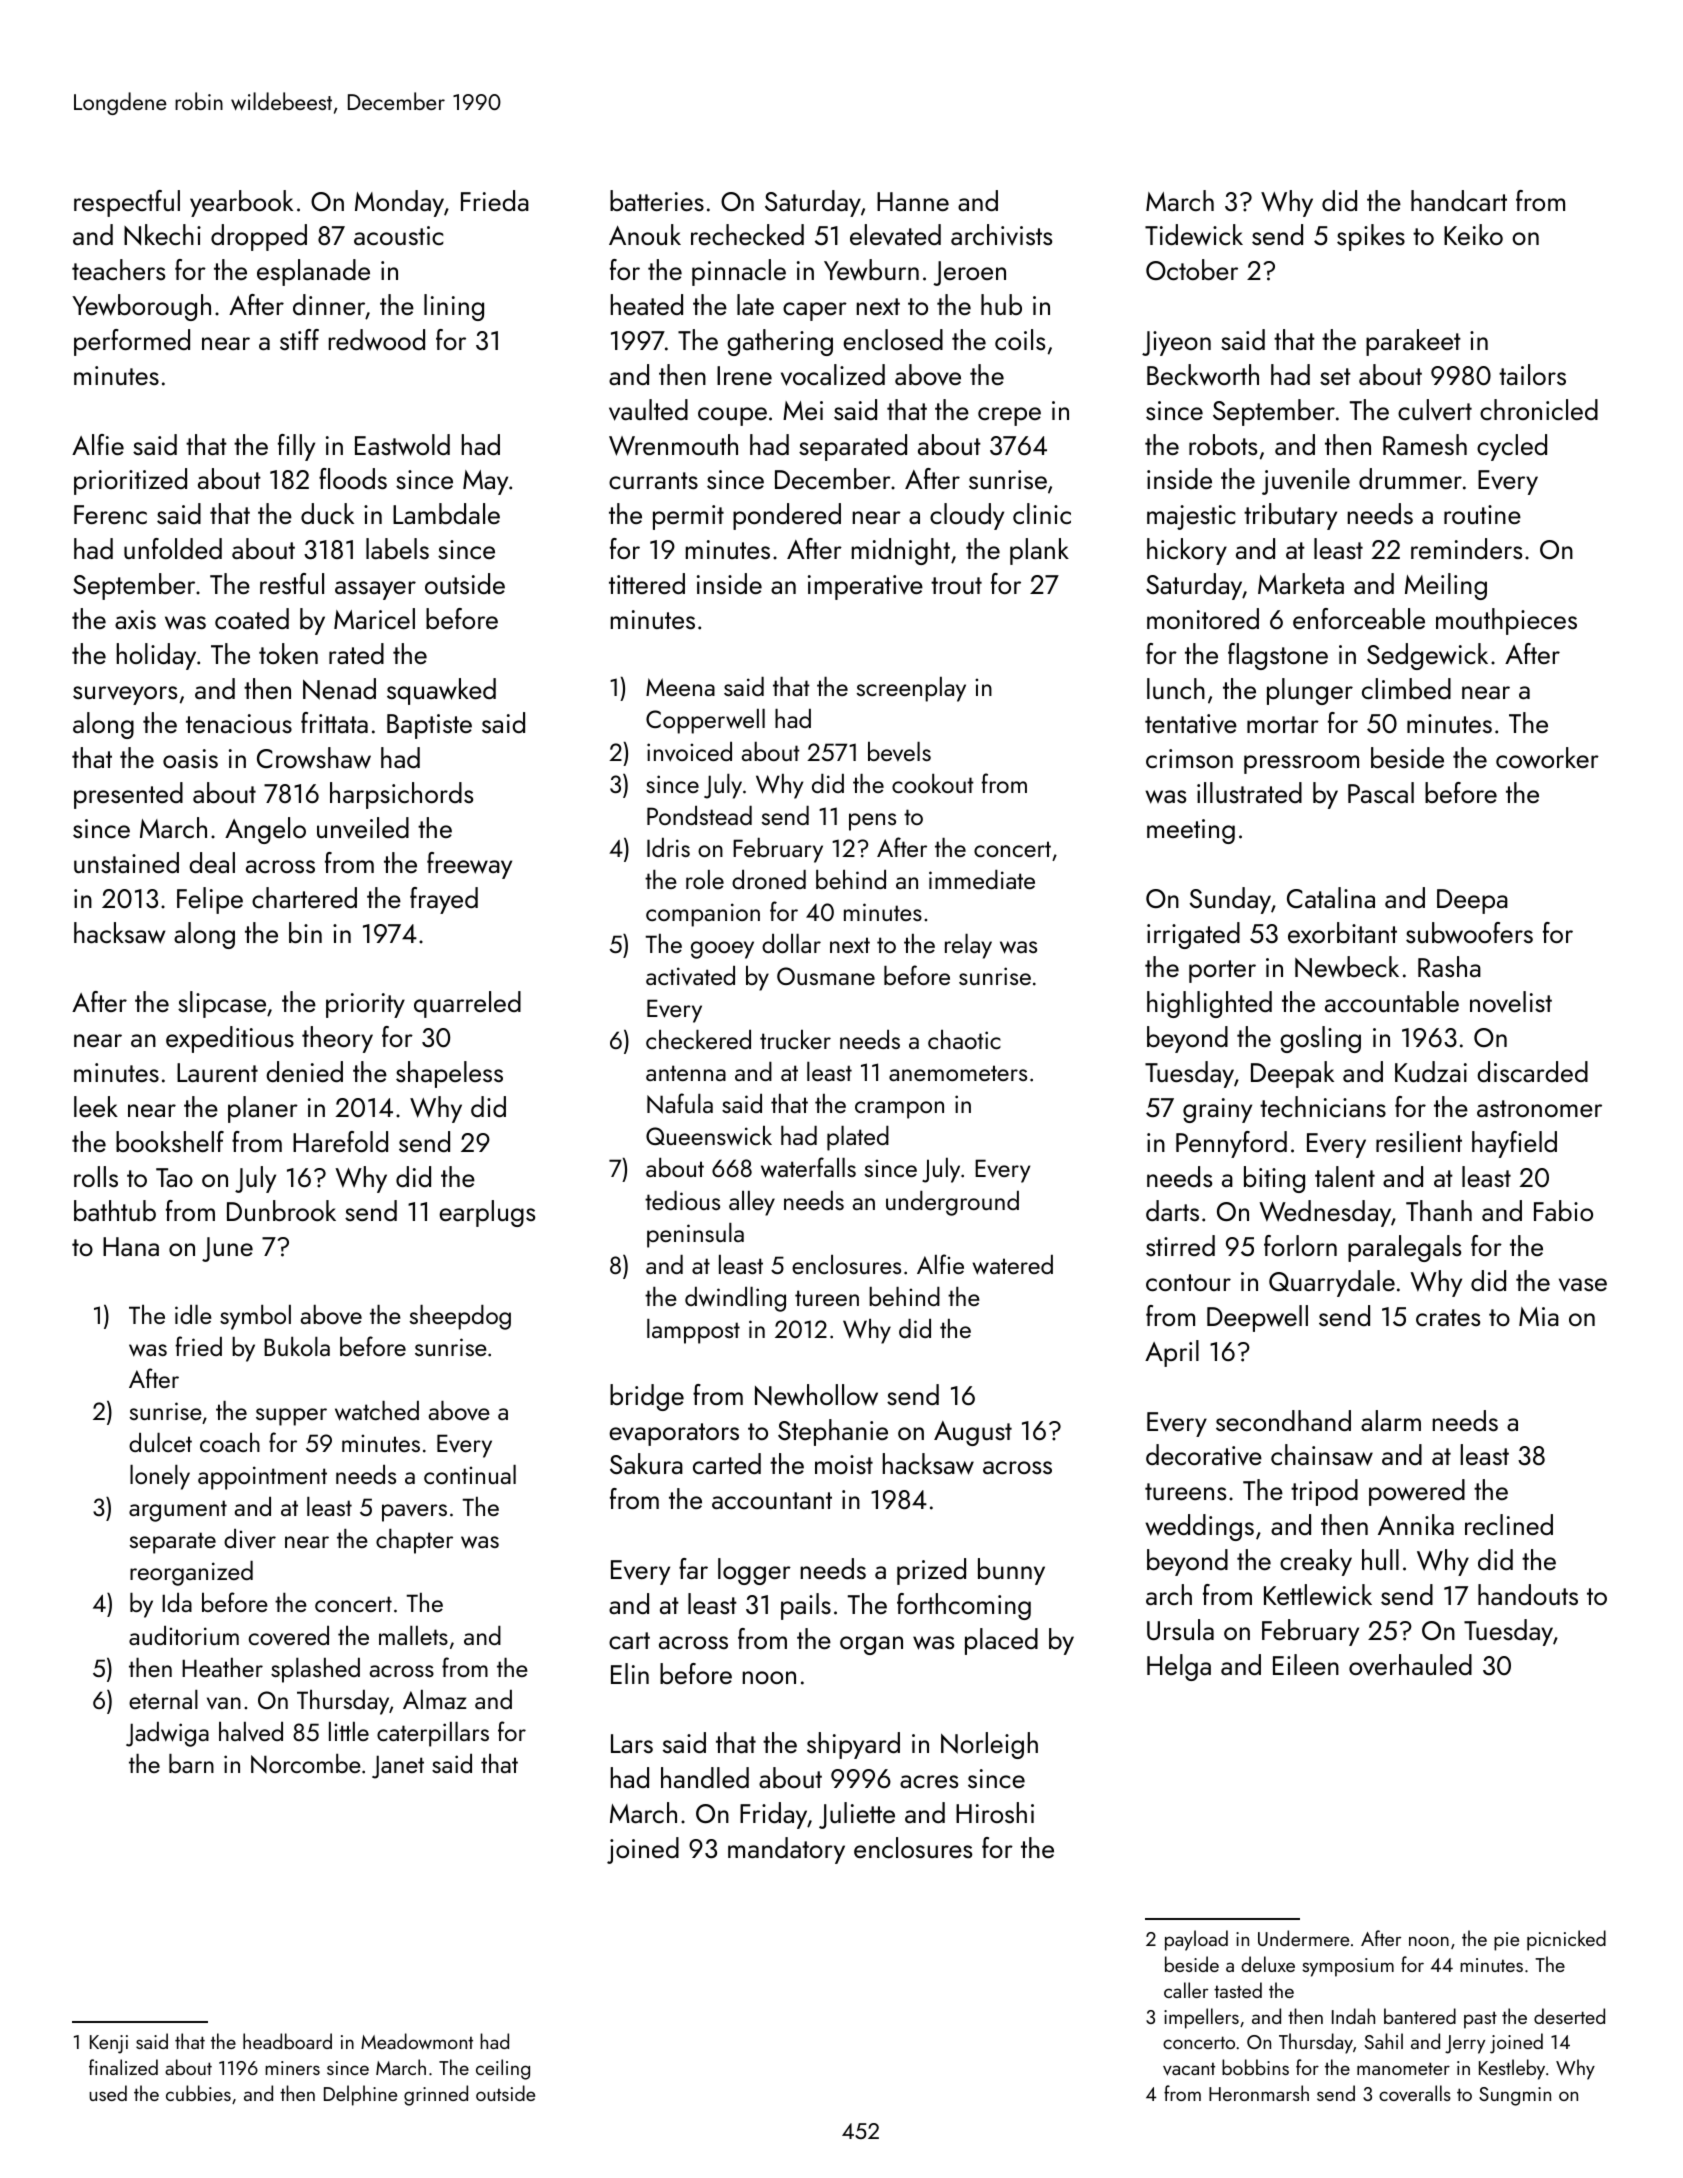  I want to click on Hanne, so click(913, 201).
